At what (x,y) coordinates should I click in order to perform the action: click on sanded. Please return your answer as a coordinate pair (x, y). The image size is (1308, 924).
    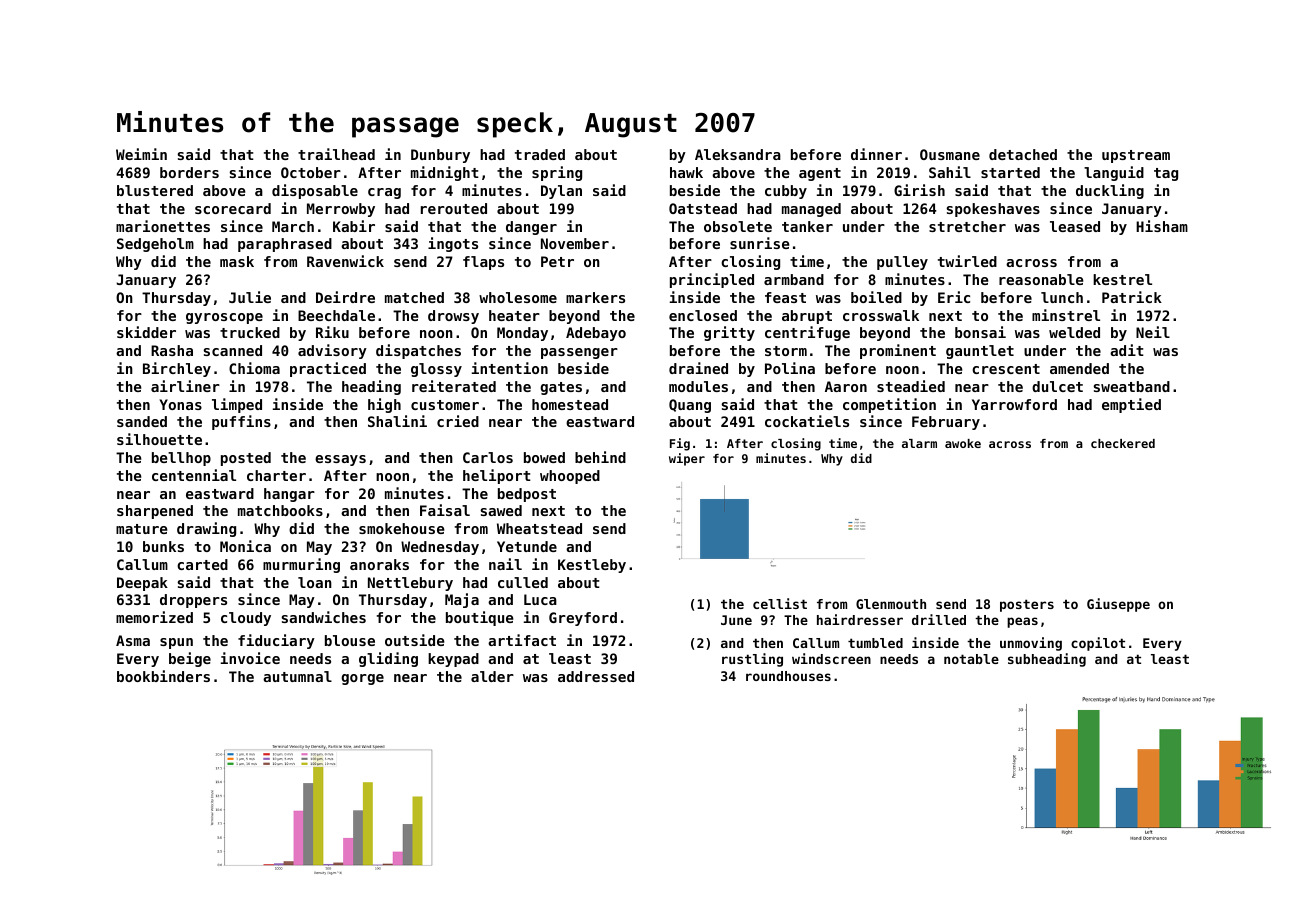
    Looking at the image, I should click on (142, 421).
